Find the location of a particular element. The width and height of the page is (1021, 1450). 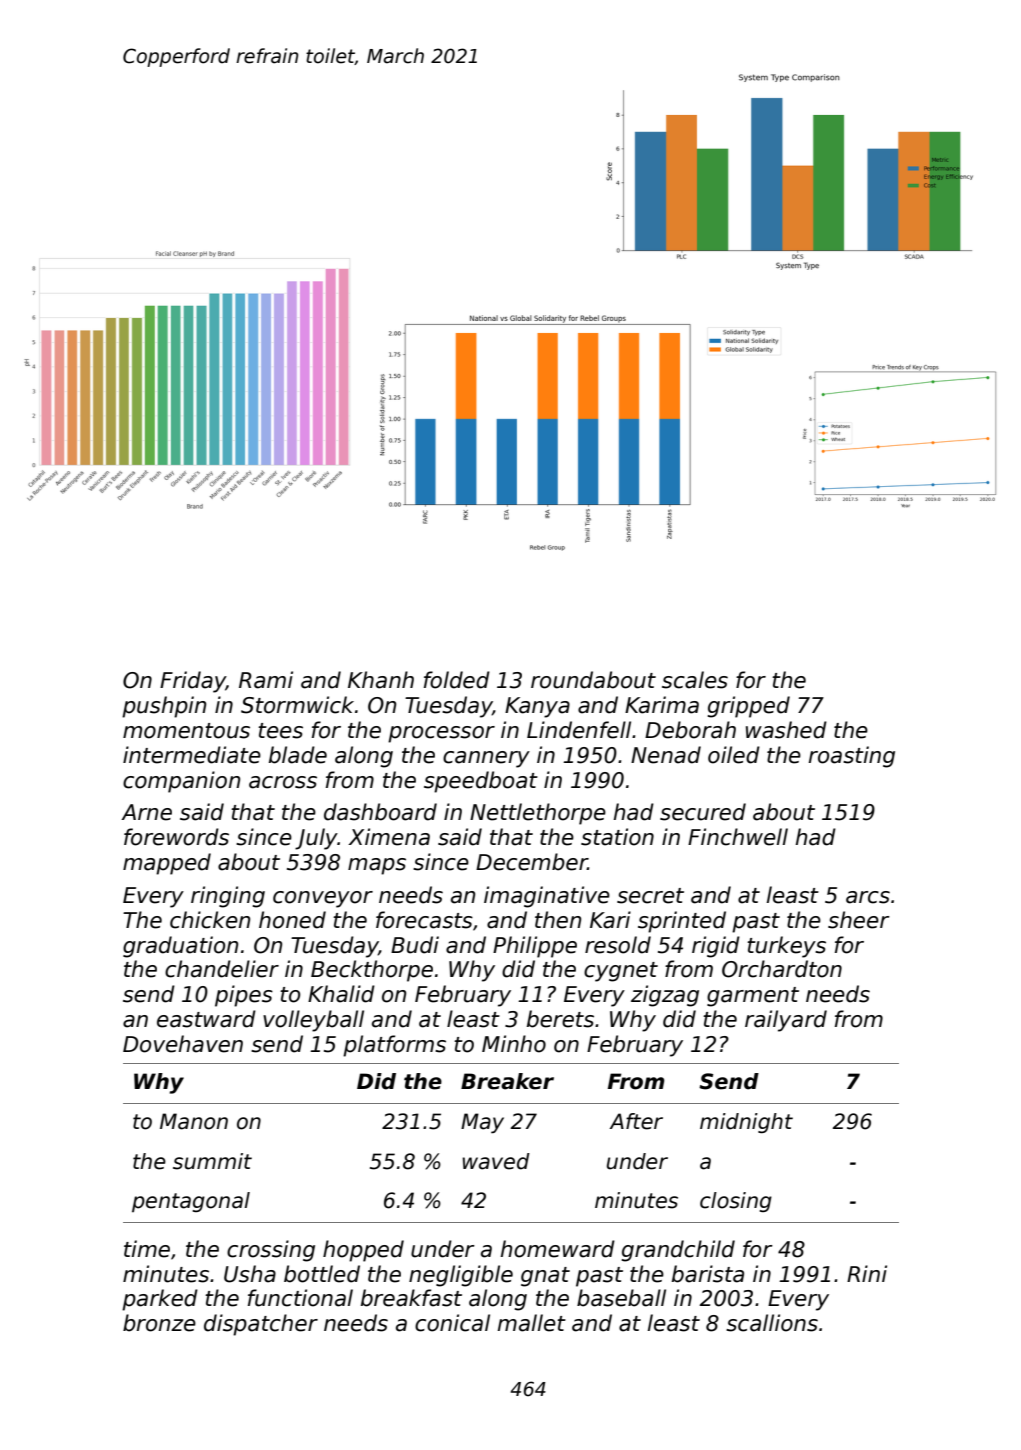

bronze is located at coordinates (159, 1323).
